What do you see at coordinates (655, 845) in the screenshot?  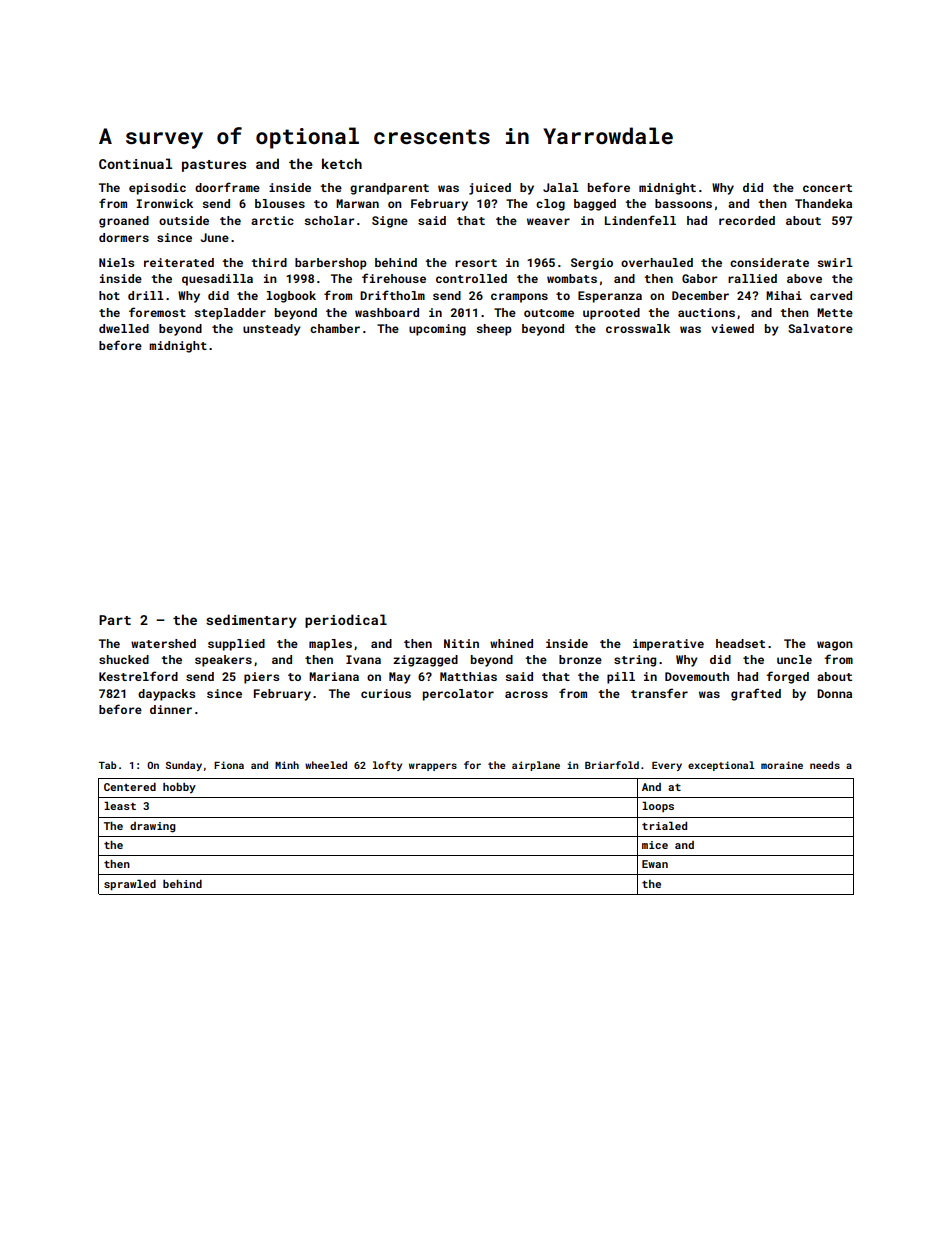 I see `mice` at bounding box center [655, 845].
